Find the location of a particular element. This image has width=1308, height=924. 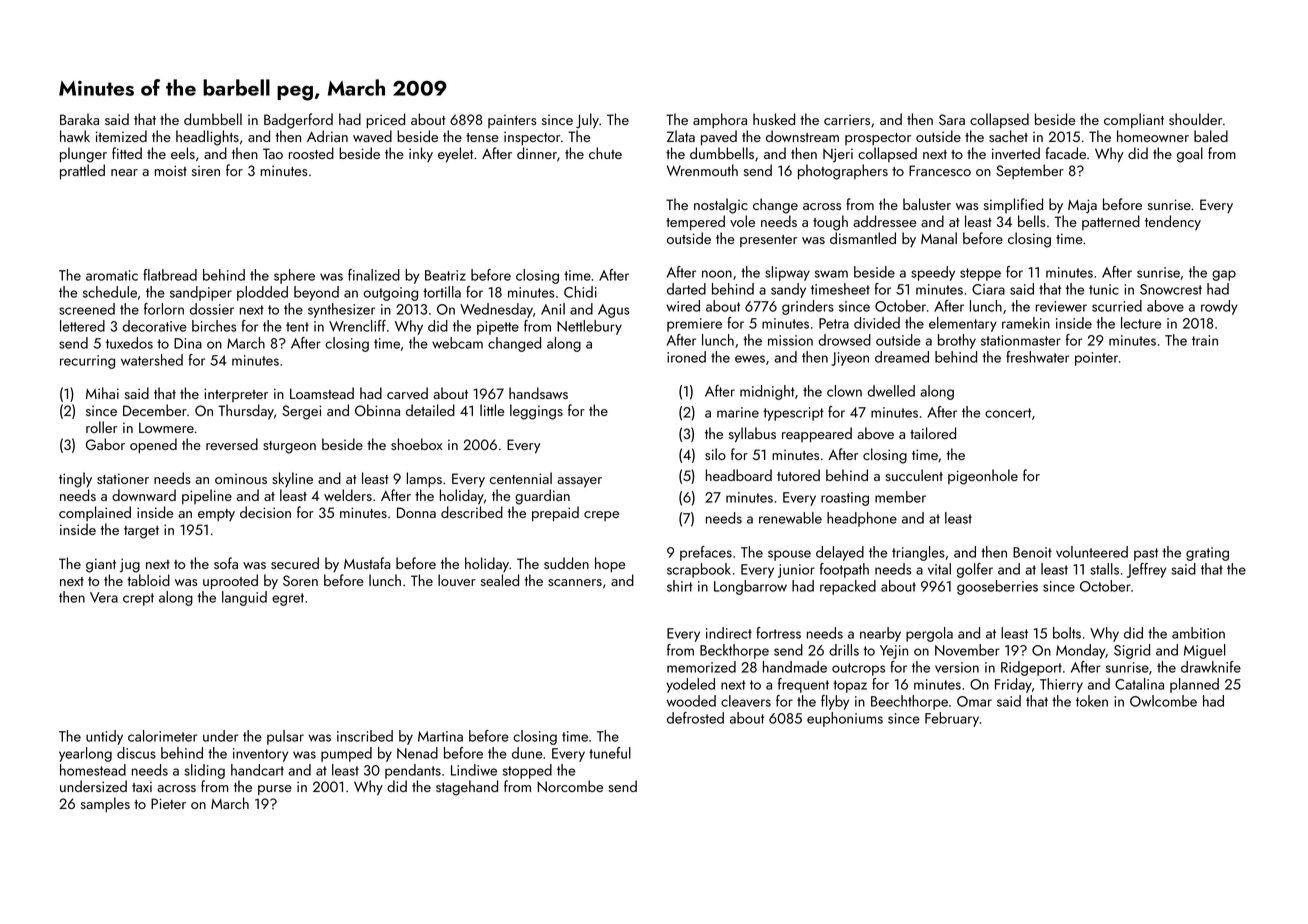

inscribed is located at coordinates (365, 736).
